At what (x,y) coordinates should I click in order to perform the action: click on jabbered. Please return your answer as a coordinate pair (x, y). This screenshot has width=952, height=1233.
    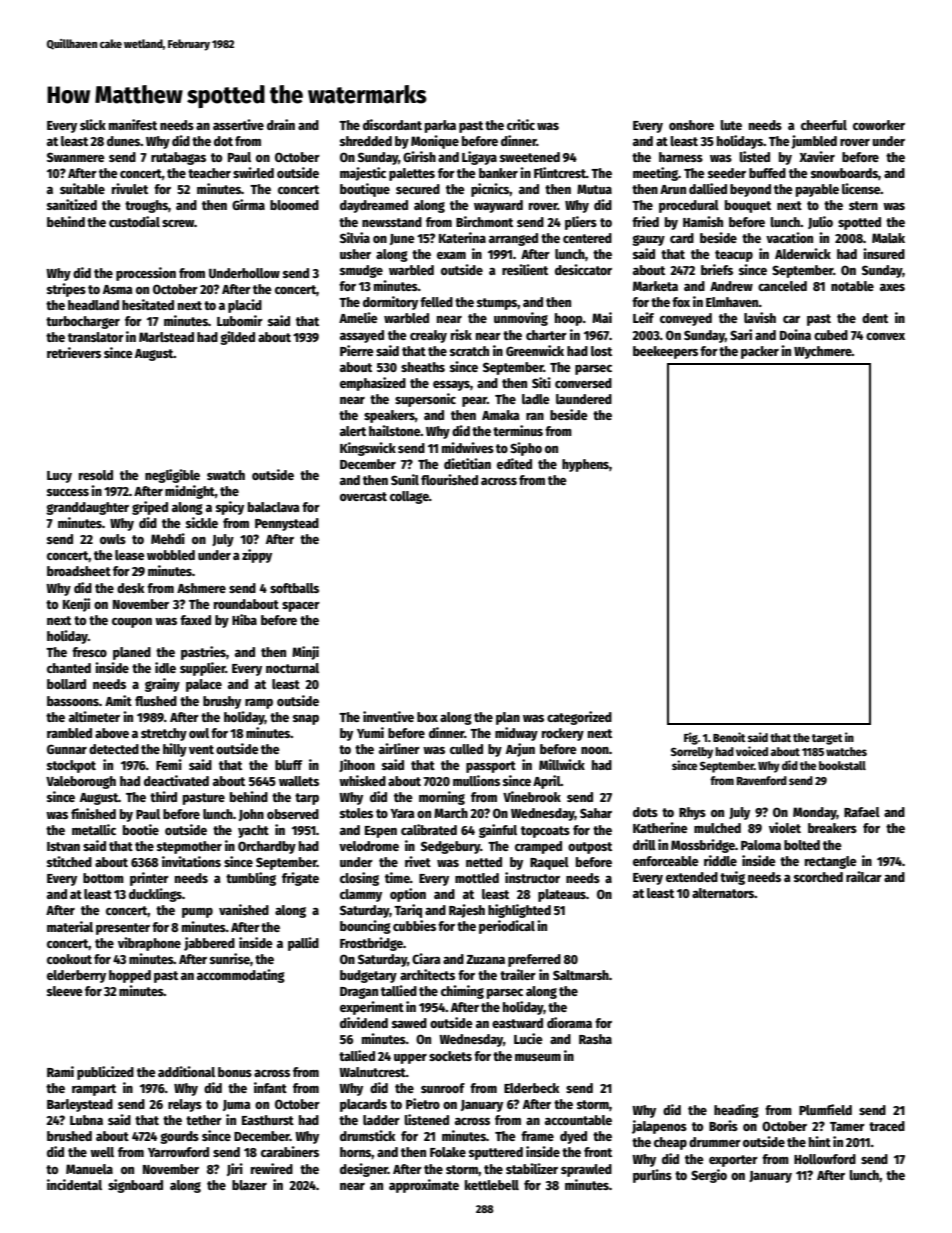
    Looking at the image, I should click on (209, 944).
